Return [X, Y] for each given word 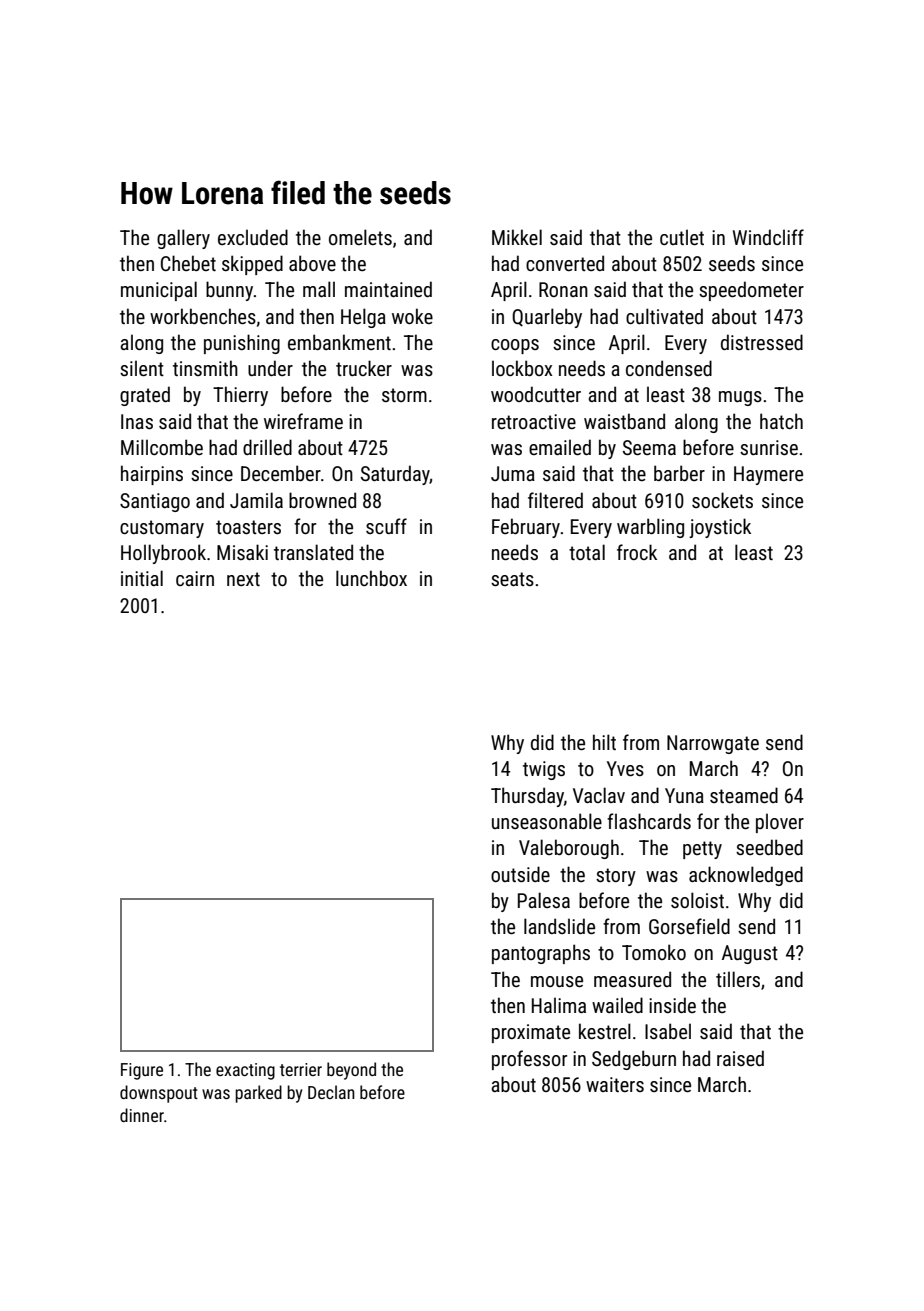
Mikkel [517, 237]
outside [520, 874]
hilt [604, 742]
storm [404, 395]
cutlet [682, 237]
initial [142, 578]
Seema [649, 447]
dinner [142, 1115]
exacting [245, 1071]
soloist [697, 900]
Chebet [188, 263]
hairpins [152, 475]
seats [512, 579]
